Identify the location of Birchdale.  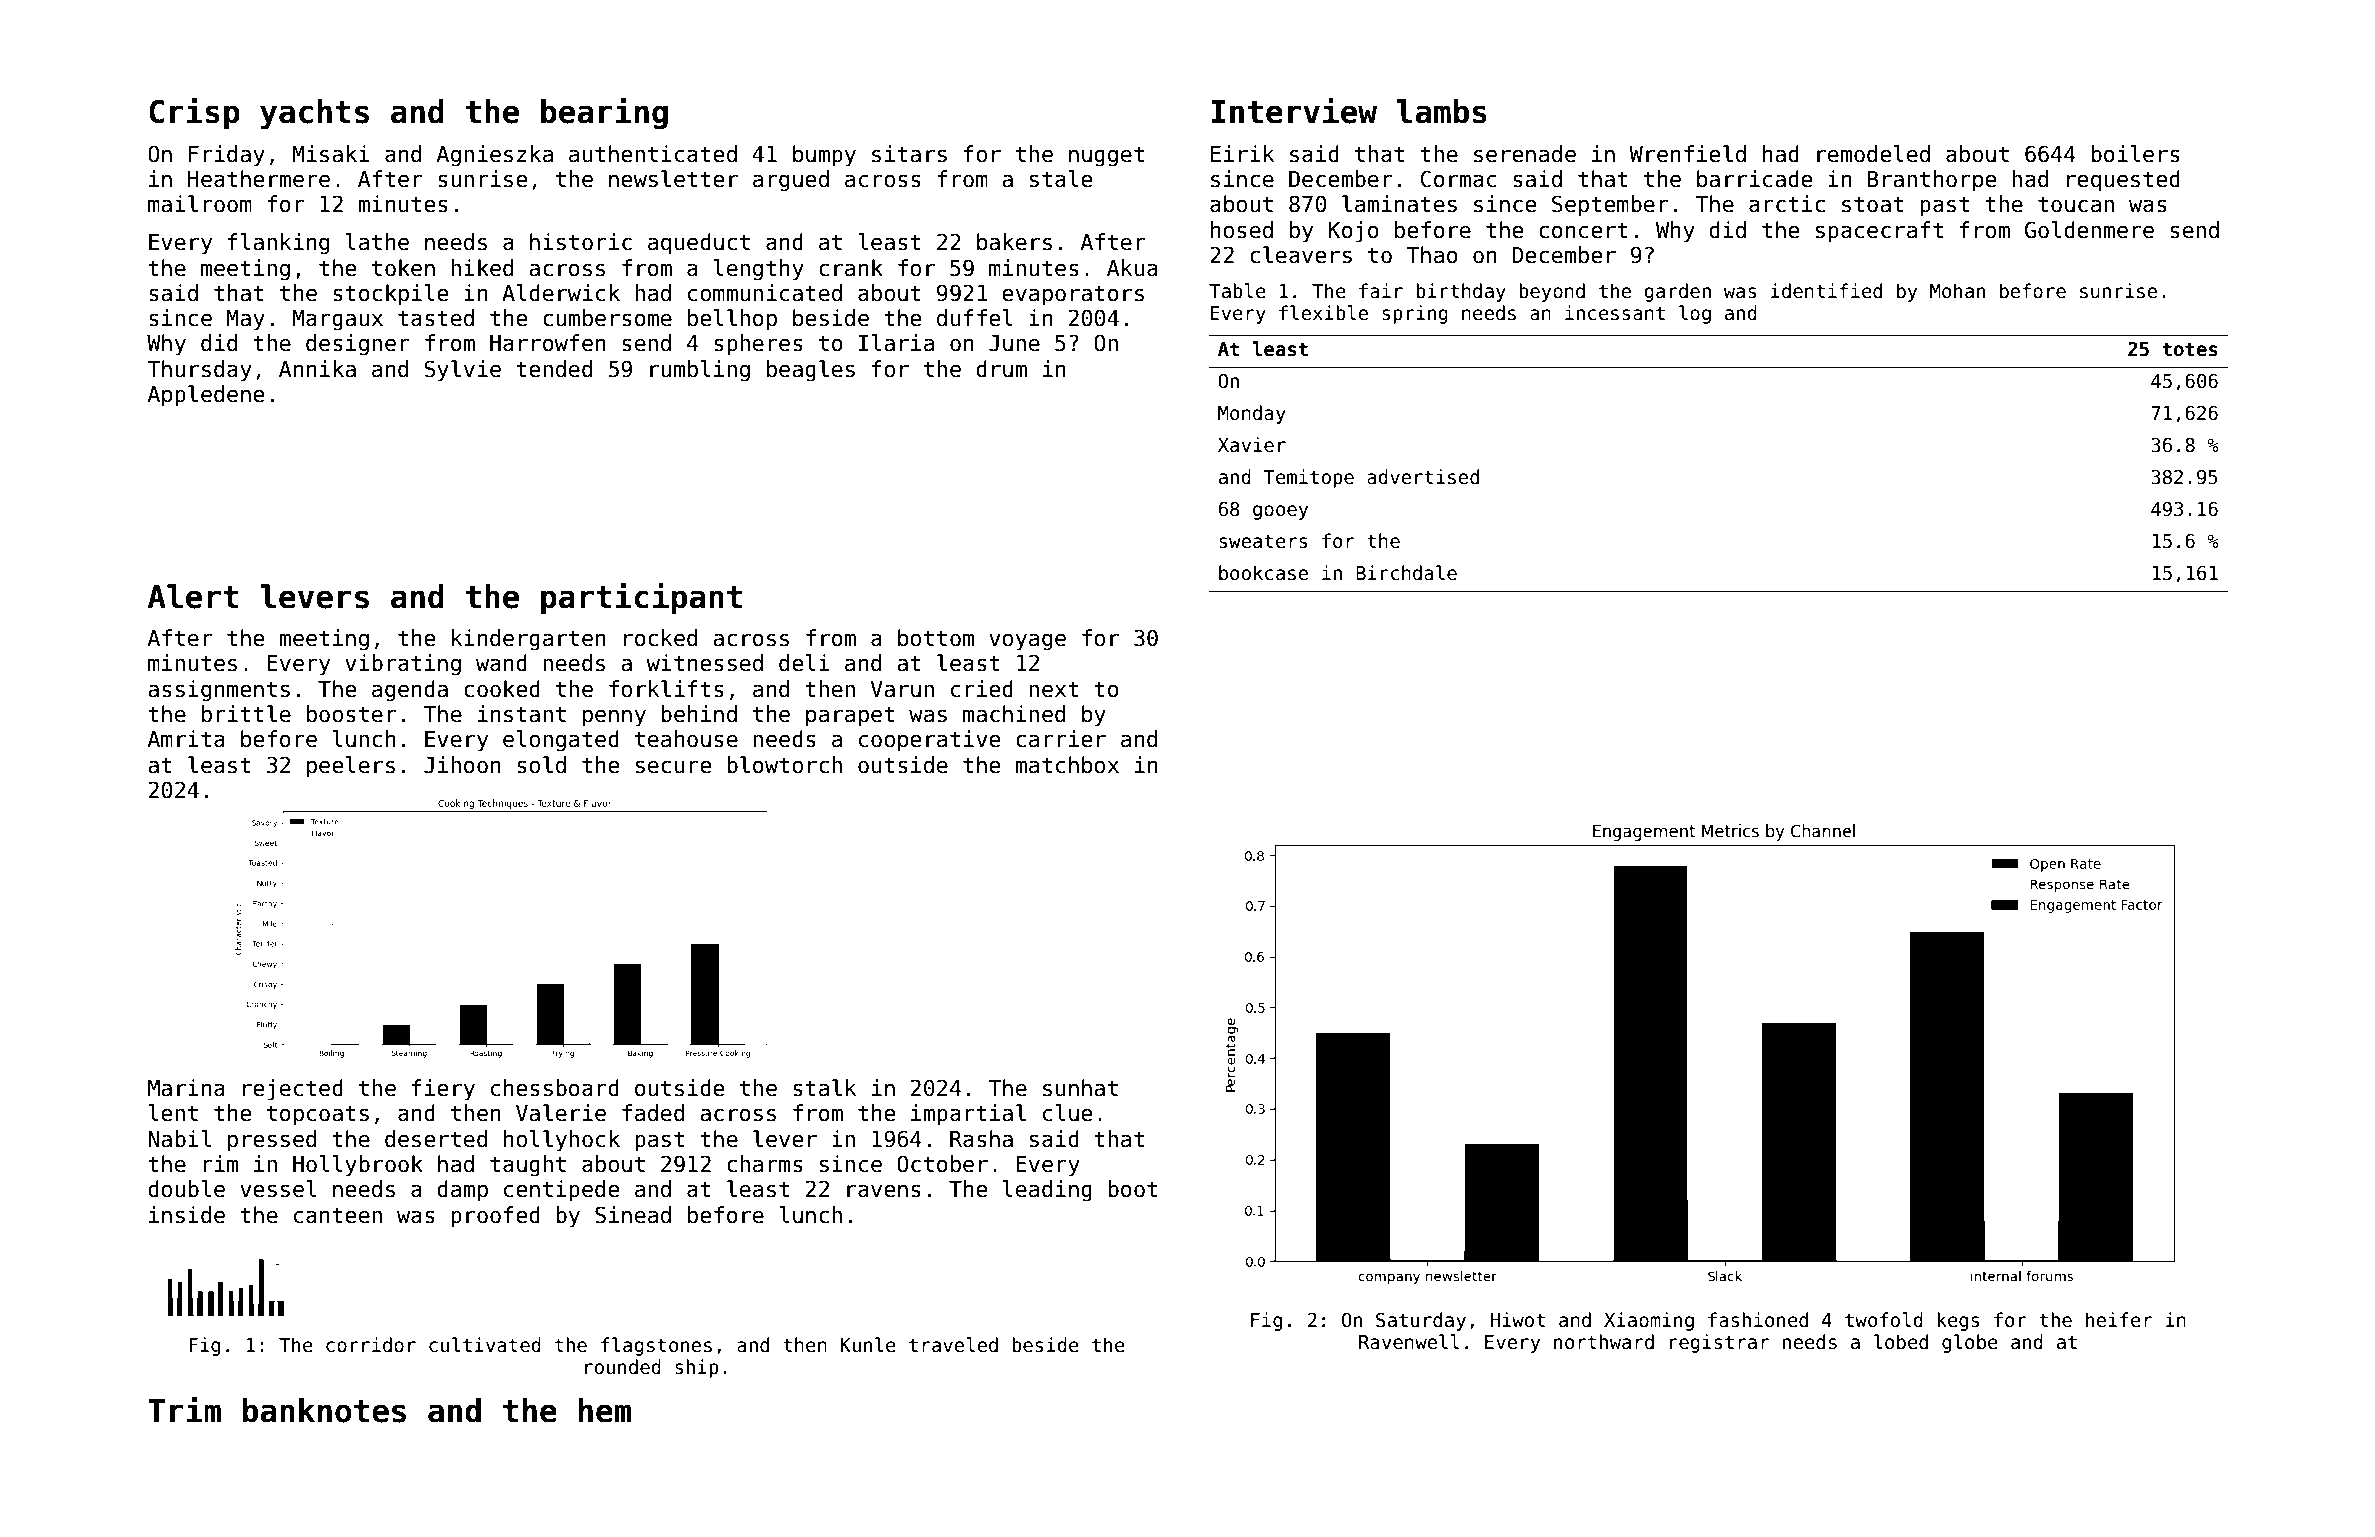
(1406, 573).
